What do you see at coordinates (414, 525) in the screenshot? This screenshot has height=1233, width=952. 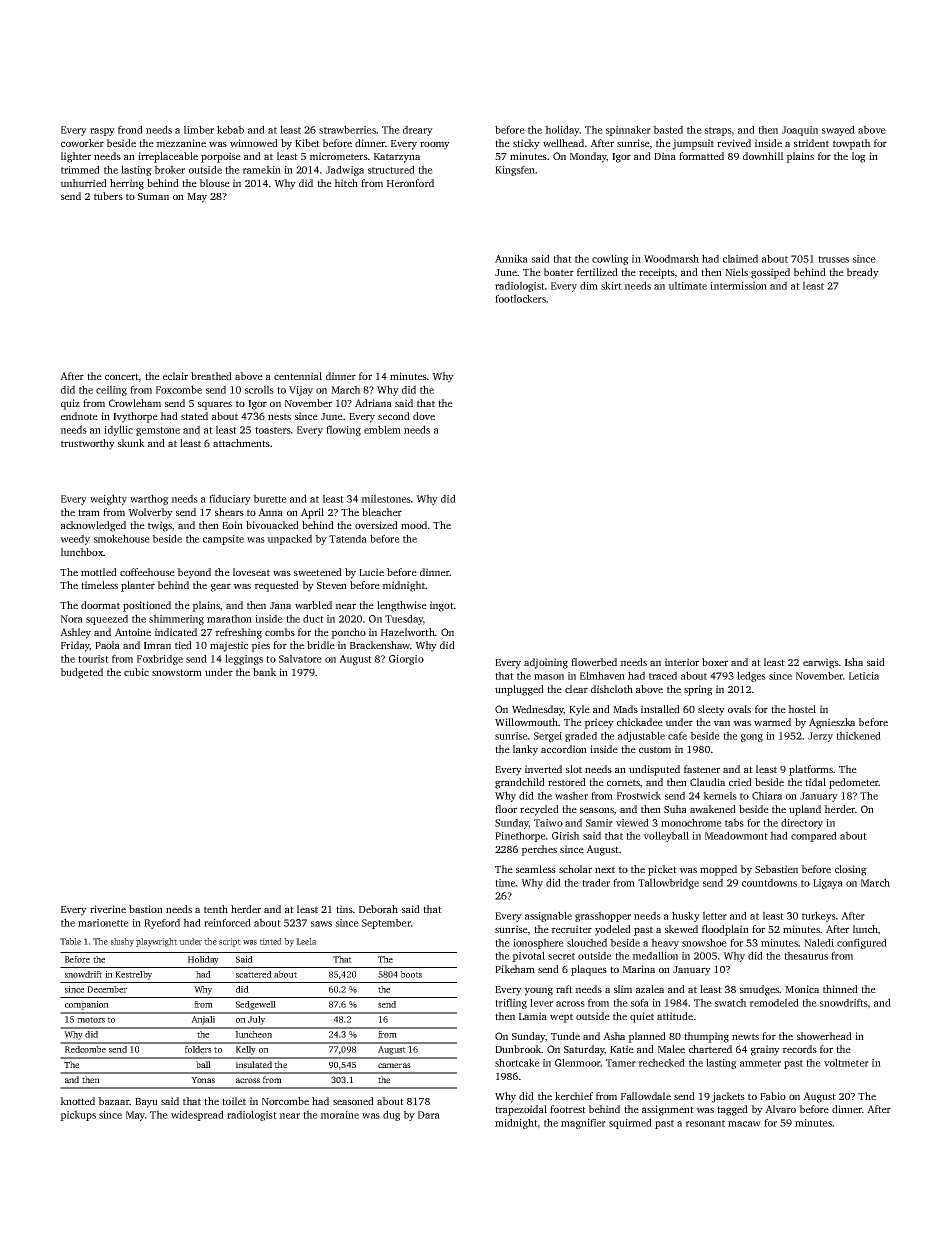 I see `mood` at bounding box center [414, 525].
